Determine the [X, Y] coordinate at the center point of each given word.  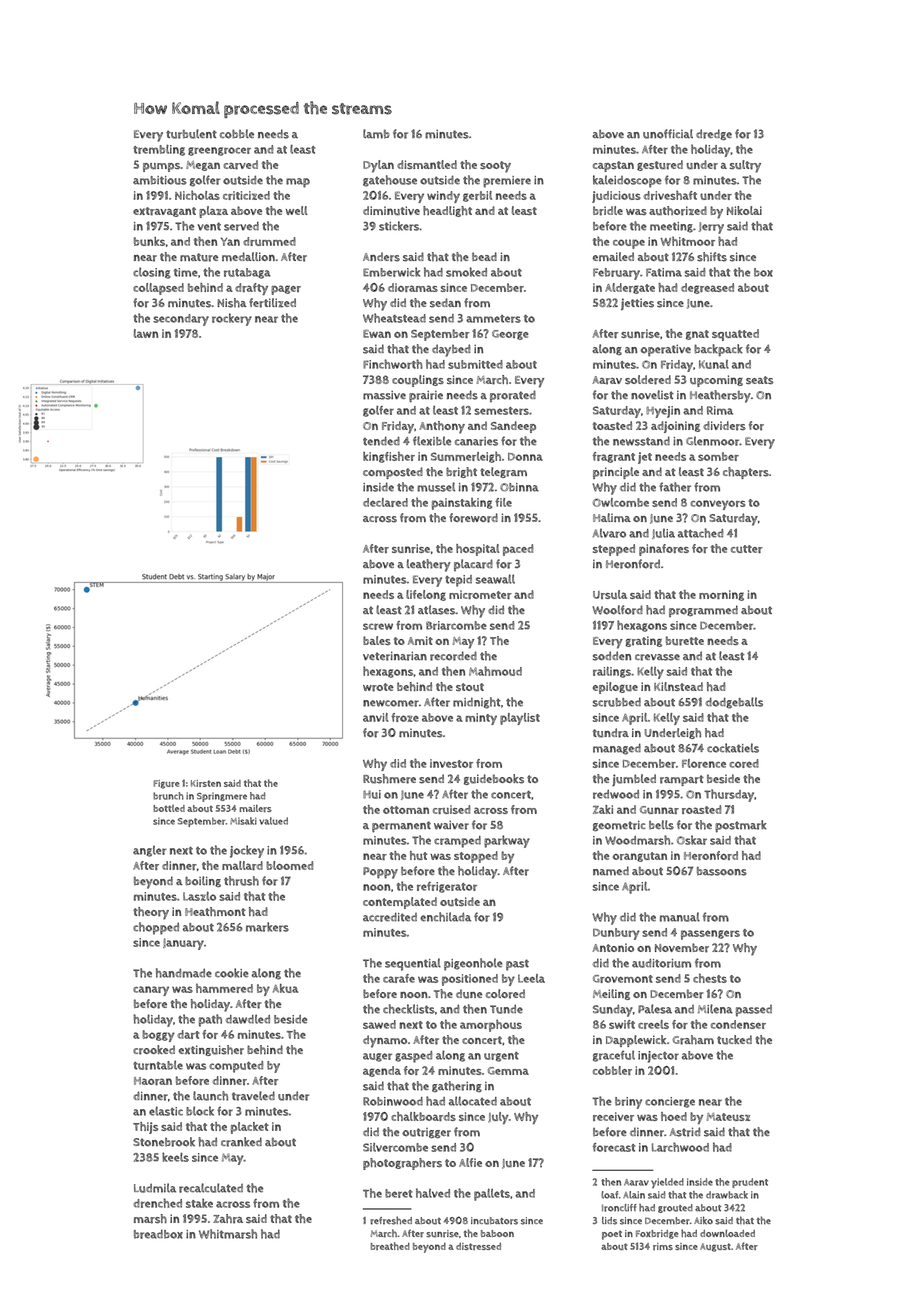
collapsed [158, 289]
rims [663, 1246]
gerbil [477, 196]
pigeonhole [473, 964]
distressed [478, 1246]
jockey [247, 851]
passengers [710, 935]
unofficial [668, 134]
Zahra [228, 1219]
